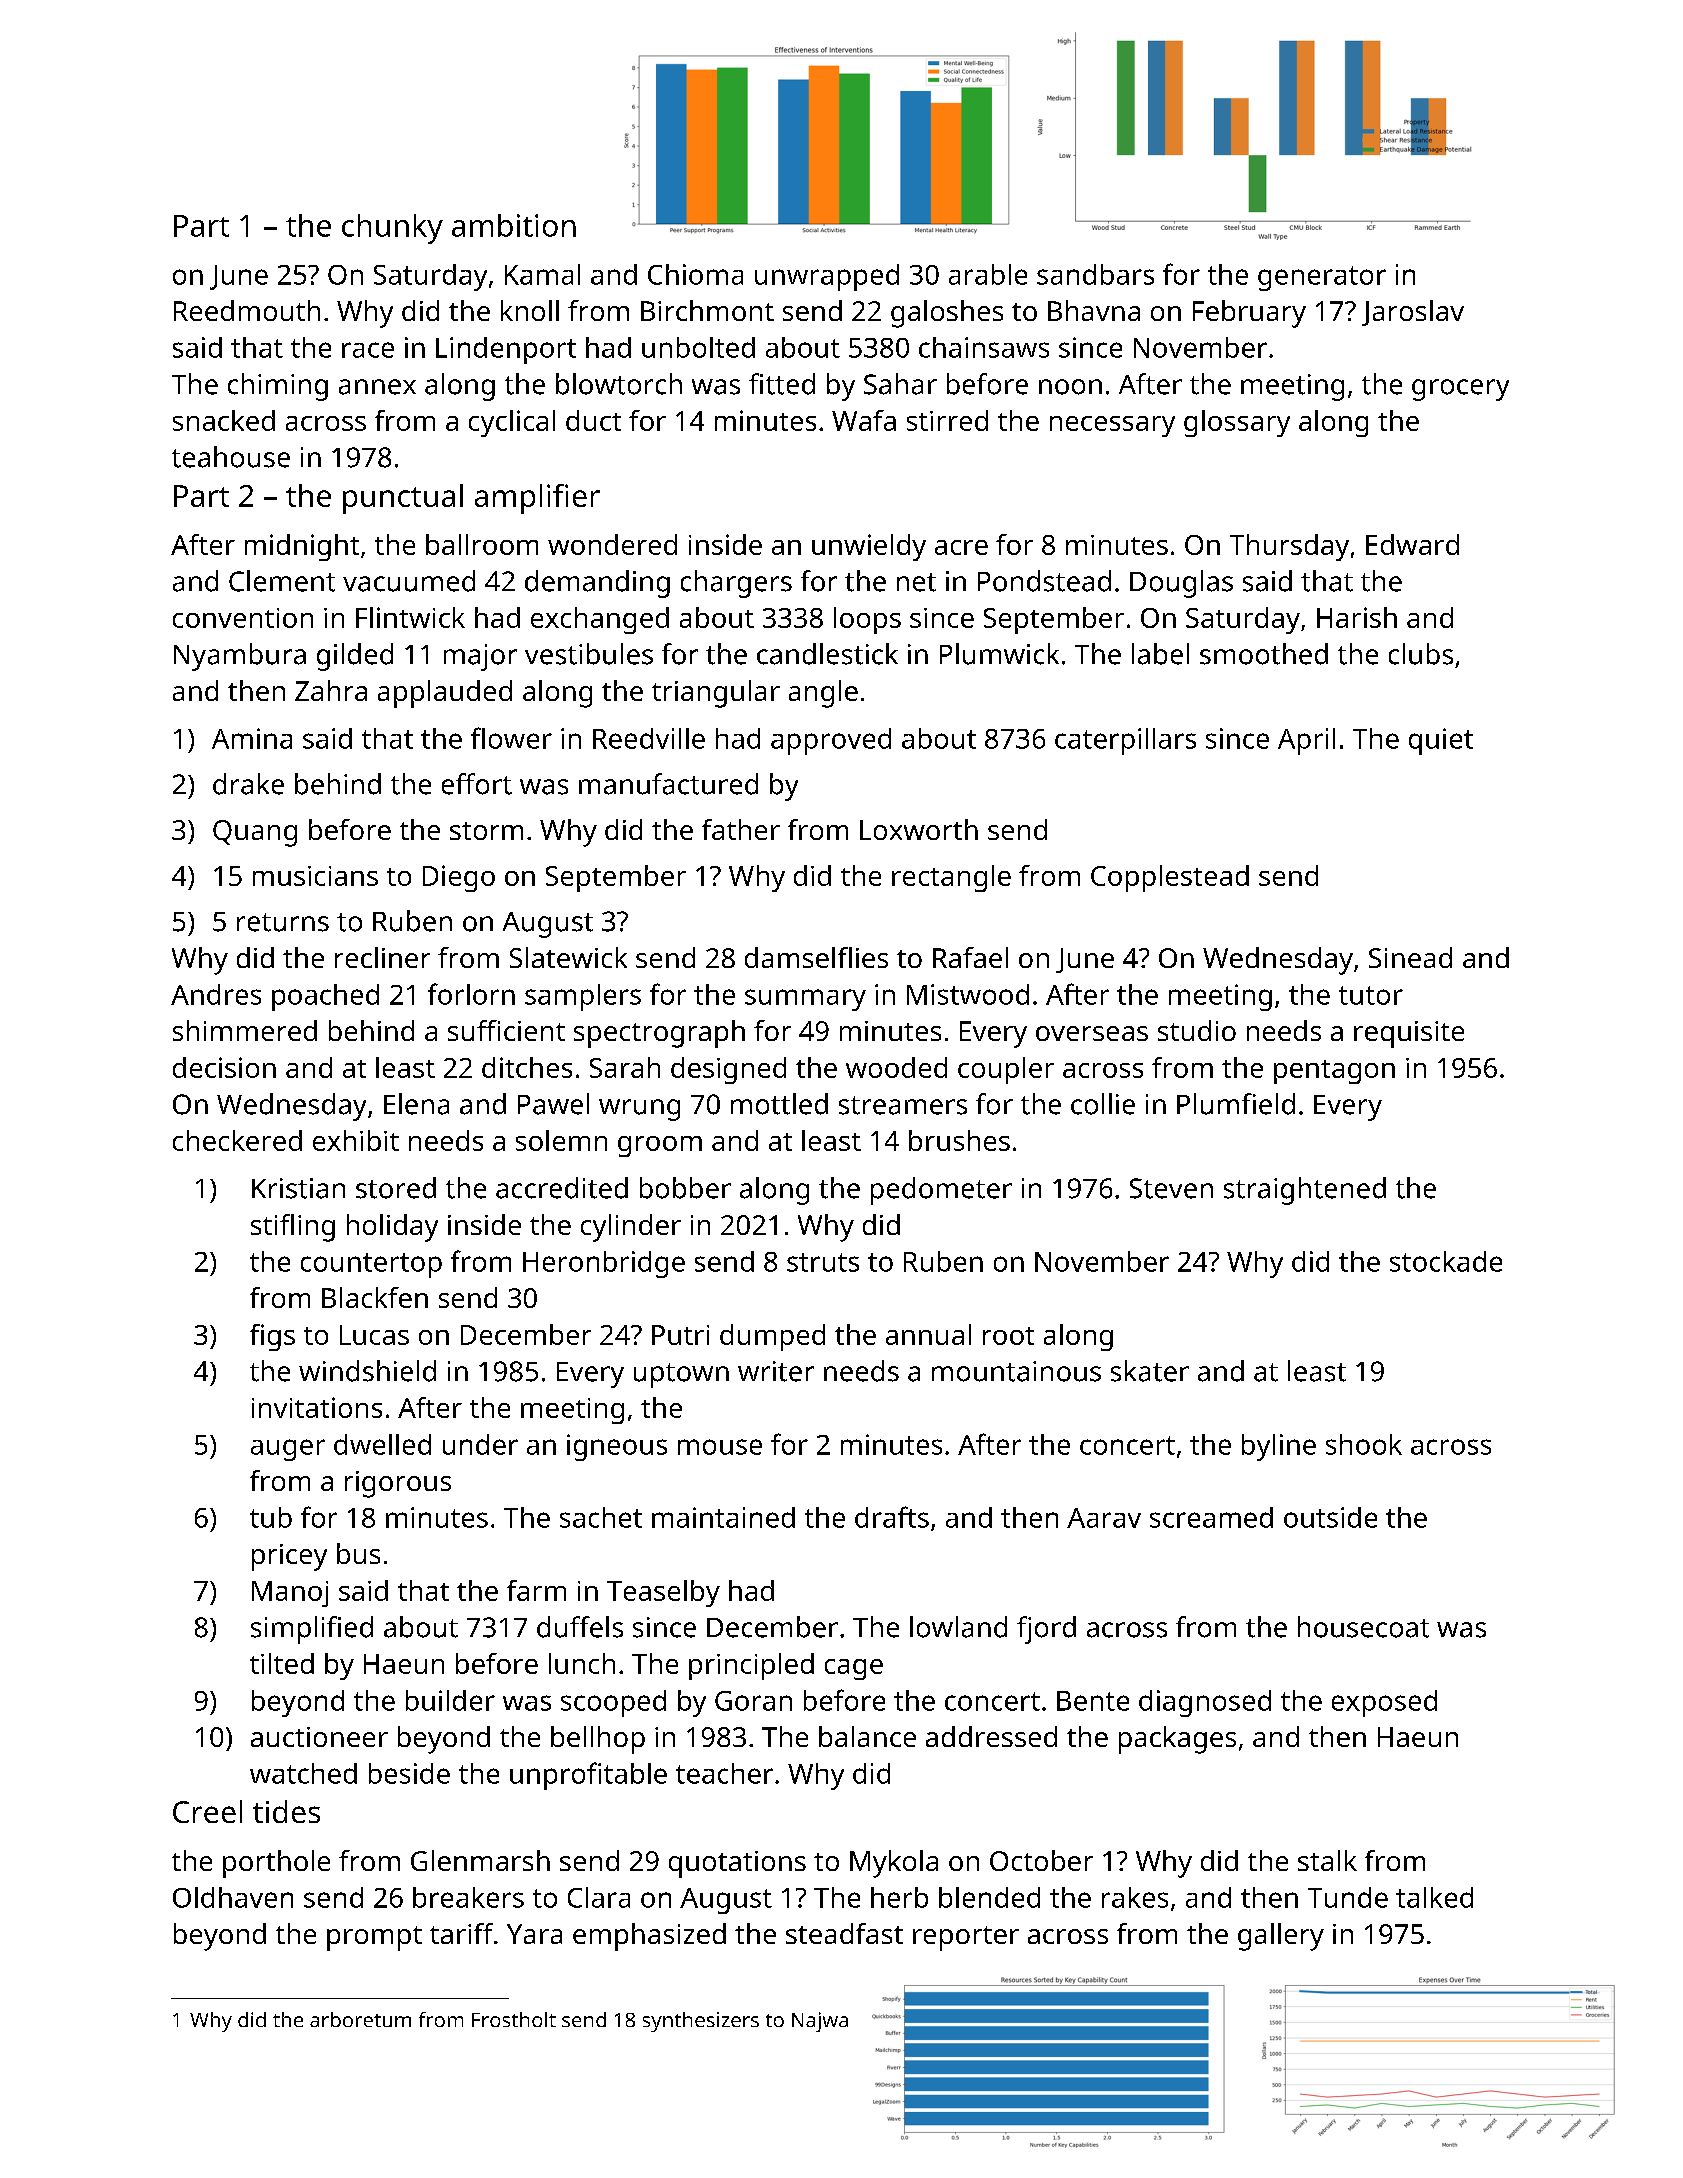  I want to click on mouse, so click(720, 1447).
